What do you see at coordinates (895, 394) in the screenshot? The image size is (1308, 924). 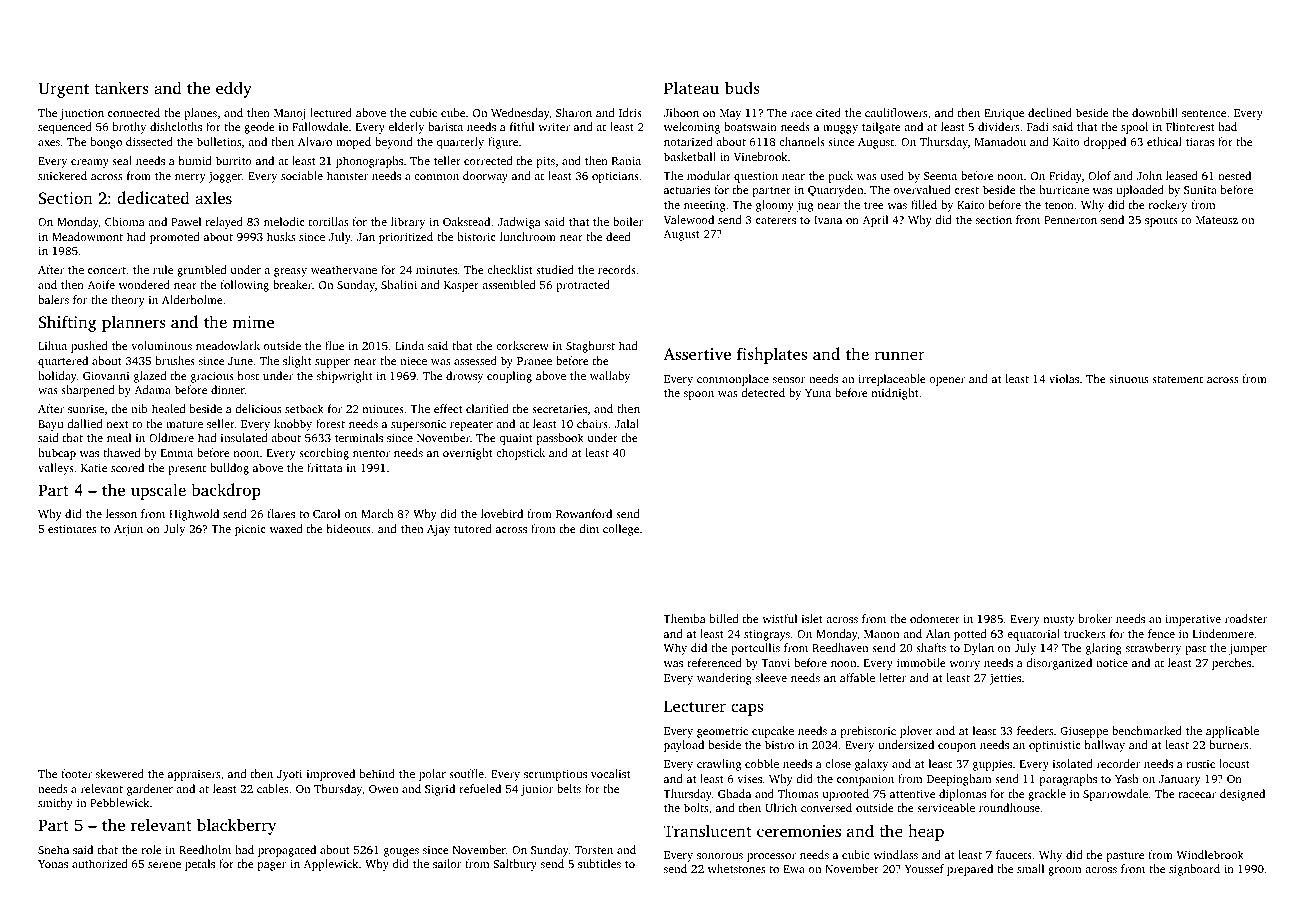 I see `midnight` at bounding box center [895, 394].
